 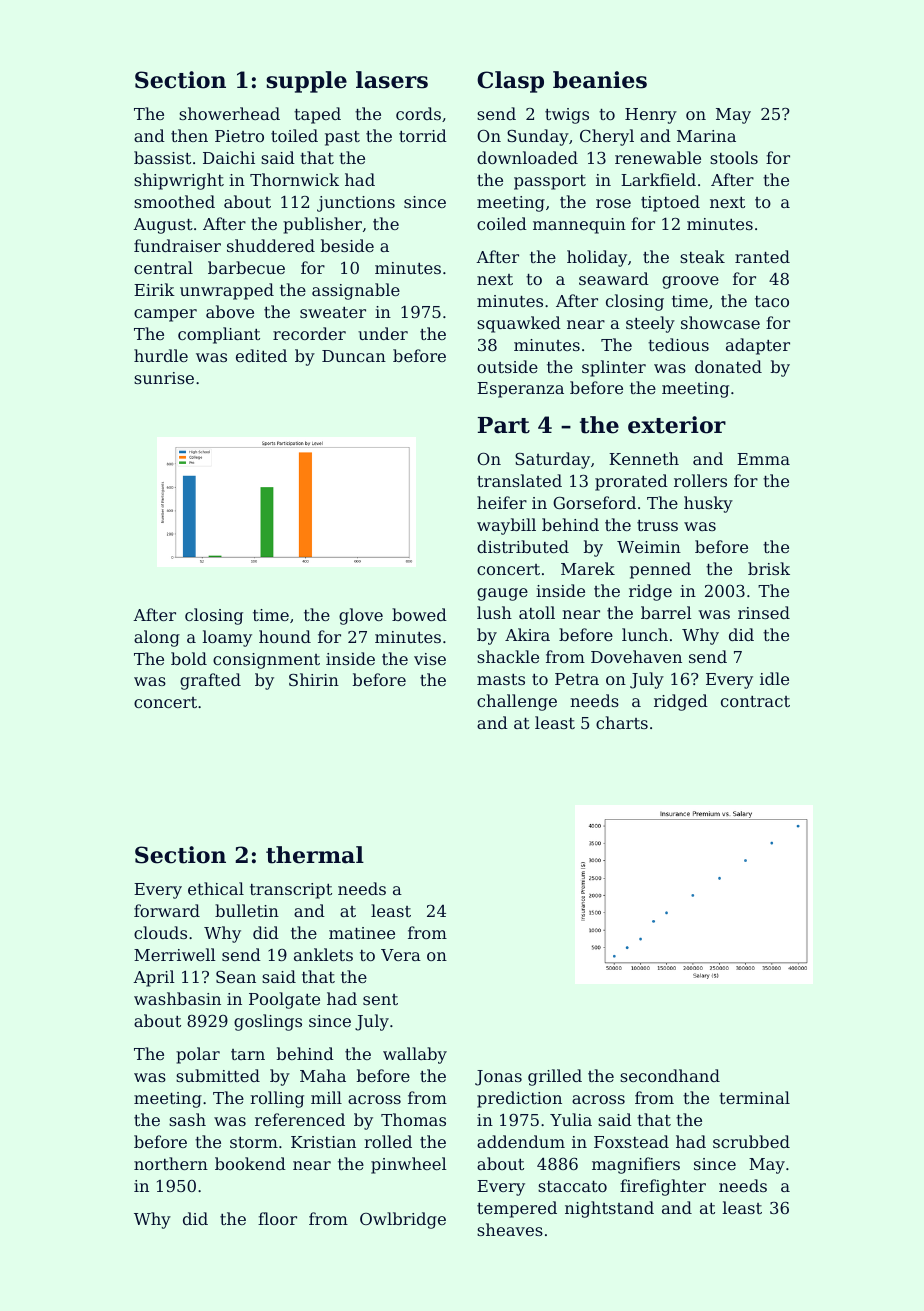 What do you see at coordinates (636, 1165) in the screenshot?
I see `magnifiers` at bounding box center [636, 1165].
